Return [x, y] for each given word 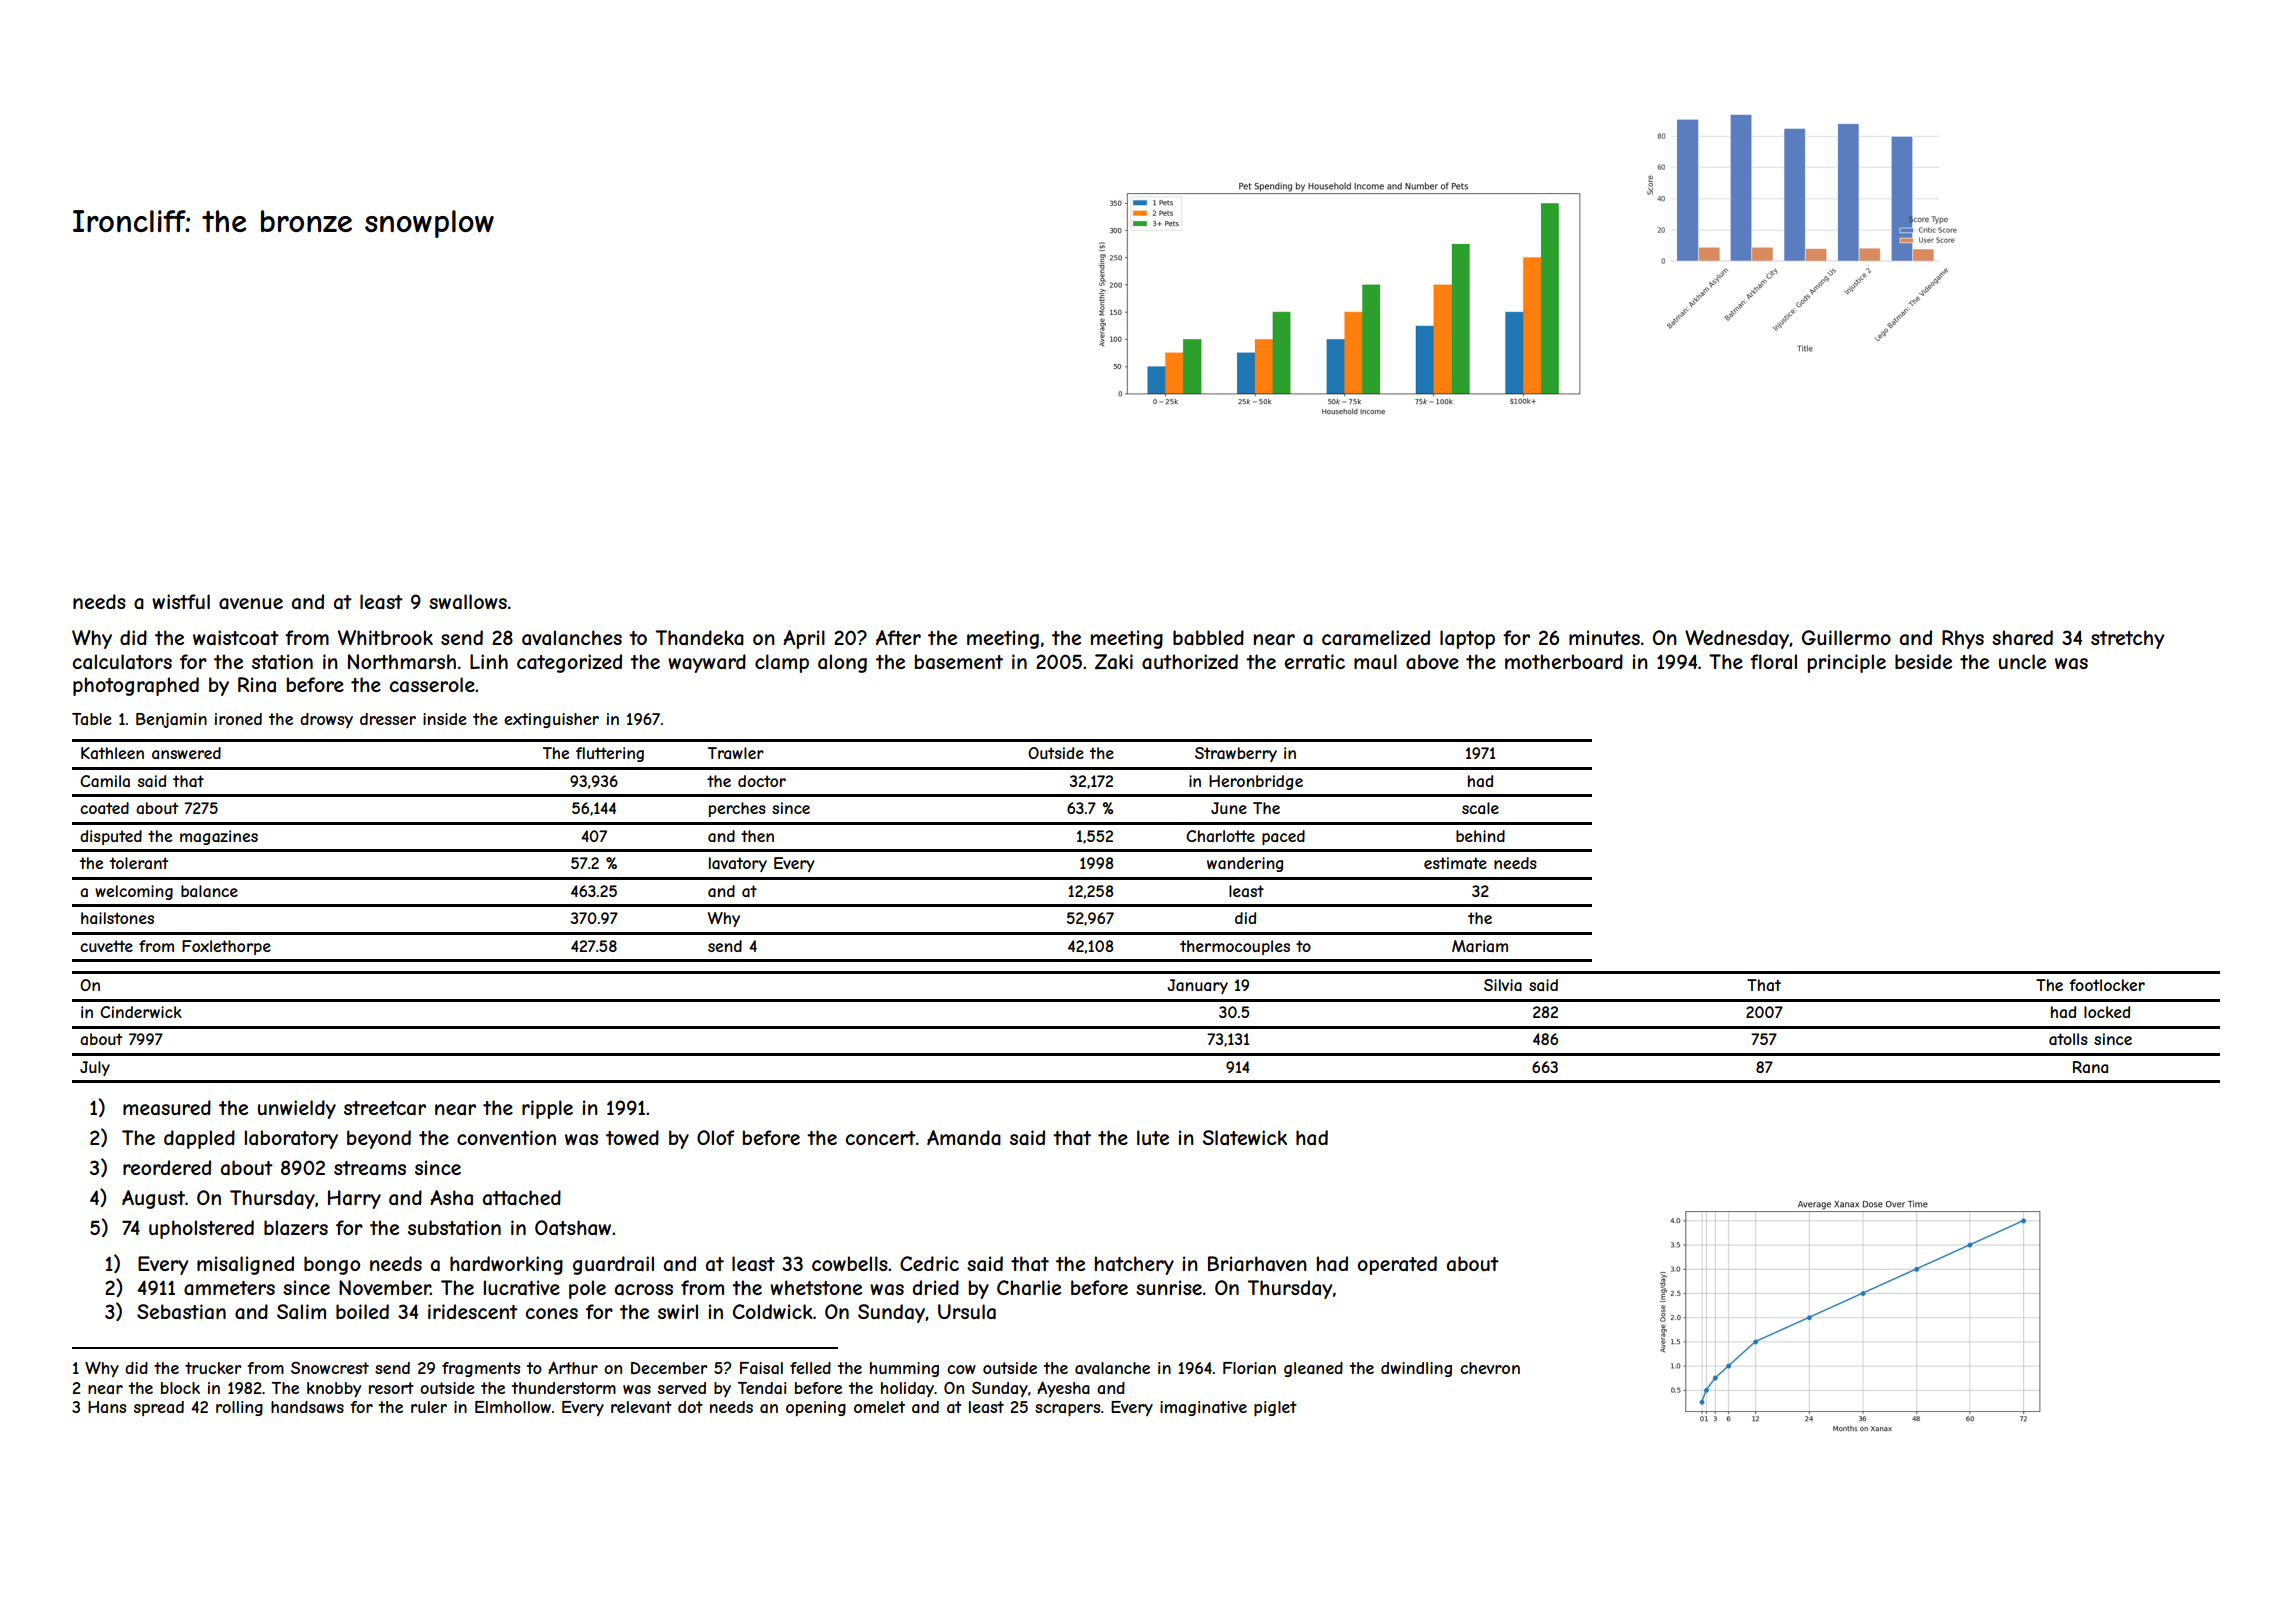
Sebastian [181, 1312]
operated [1397, 1265]
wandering [1245, 864]
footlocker [2107, 985]
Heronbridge [1256, 782]
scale [1480, 808]
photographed [136, 686]
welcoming [134, 892]
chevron [1490, 1368]
